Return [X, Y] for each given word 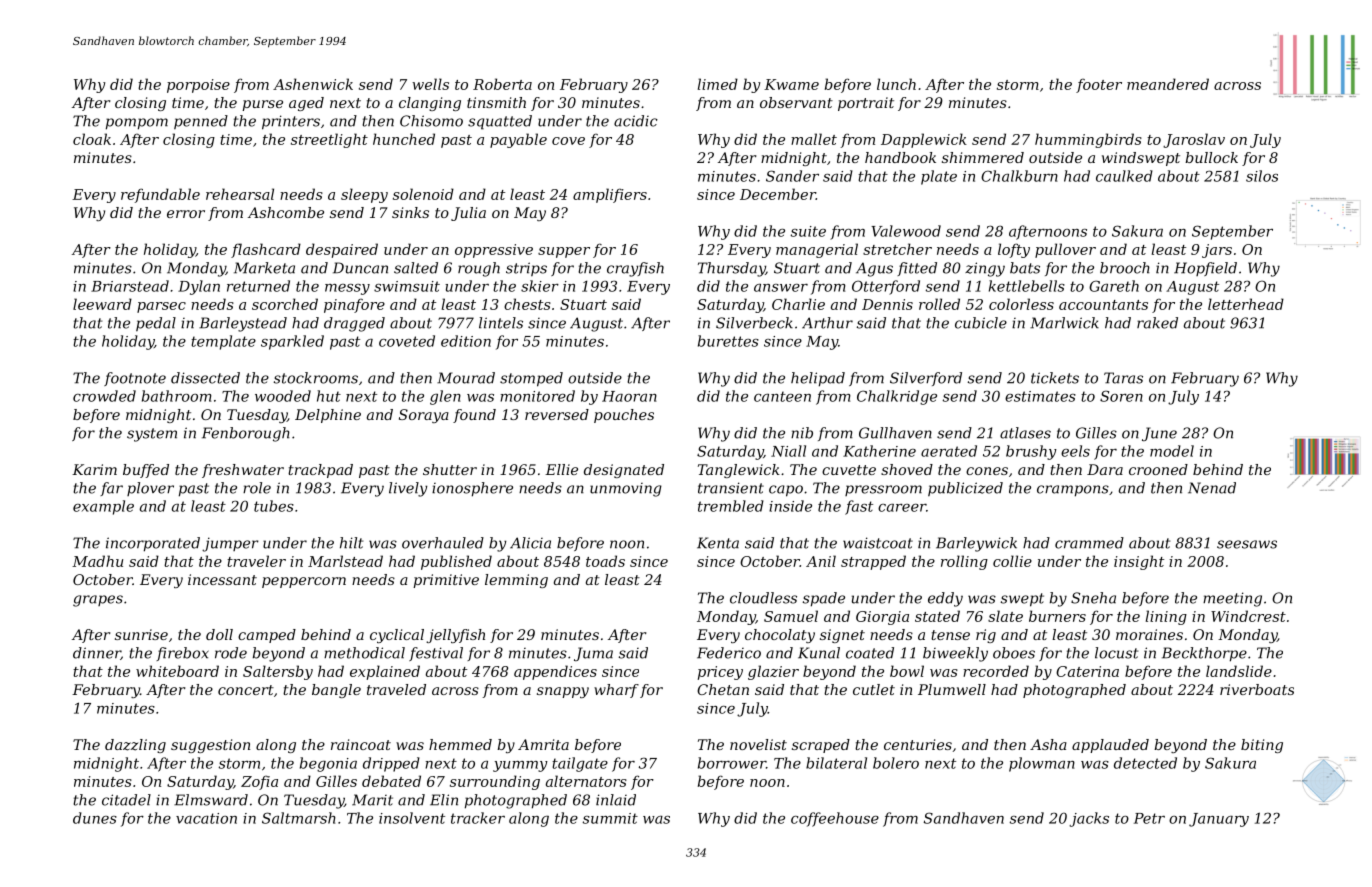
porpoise [198, 86]
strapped [873, 562]
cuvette [849, 470]
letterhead [1246, 304]
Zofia [259, 782]
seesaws [1247, 544]
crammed [1089, 543]
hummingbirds [1088, 140]
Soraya [424, 416]
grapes [98, 601]
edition [466, 341]
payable [518, 140]
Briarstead [130, 286]
